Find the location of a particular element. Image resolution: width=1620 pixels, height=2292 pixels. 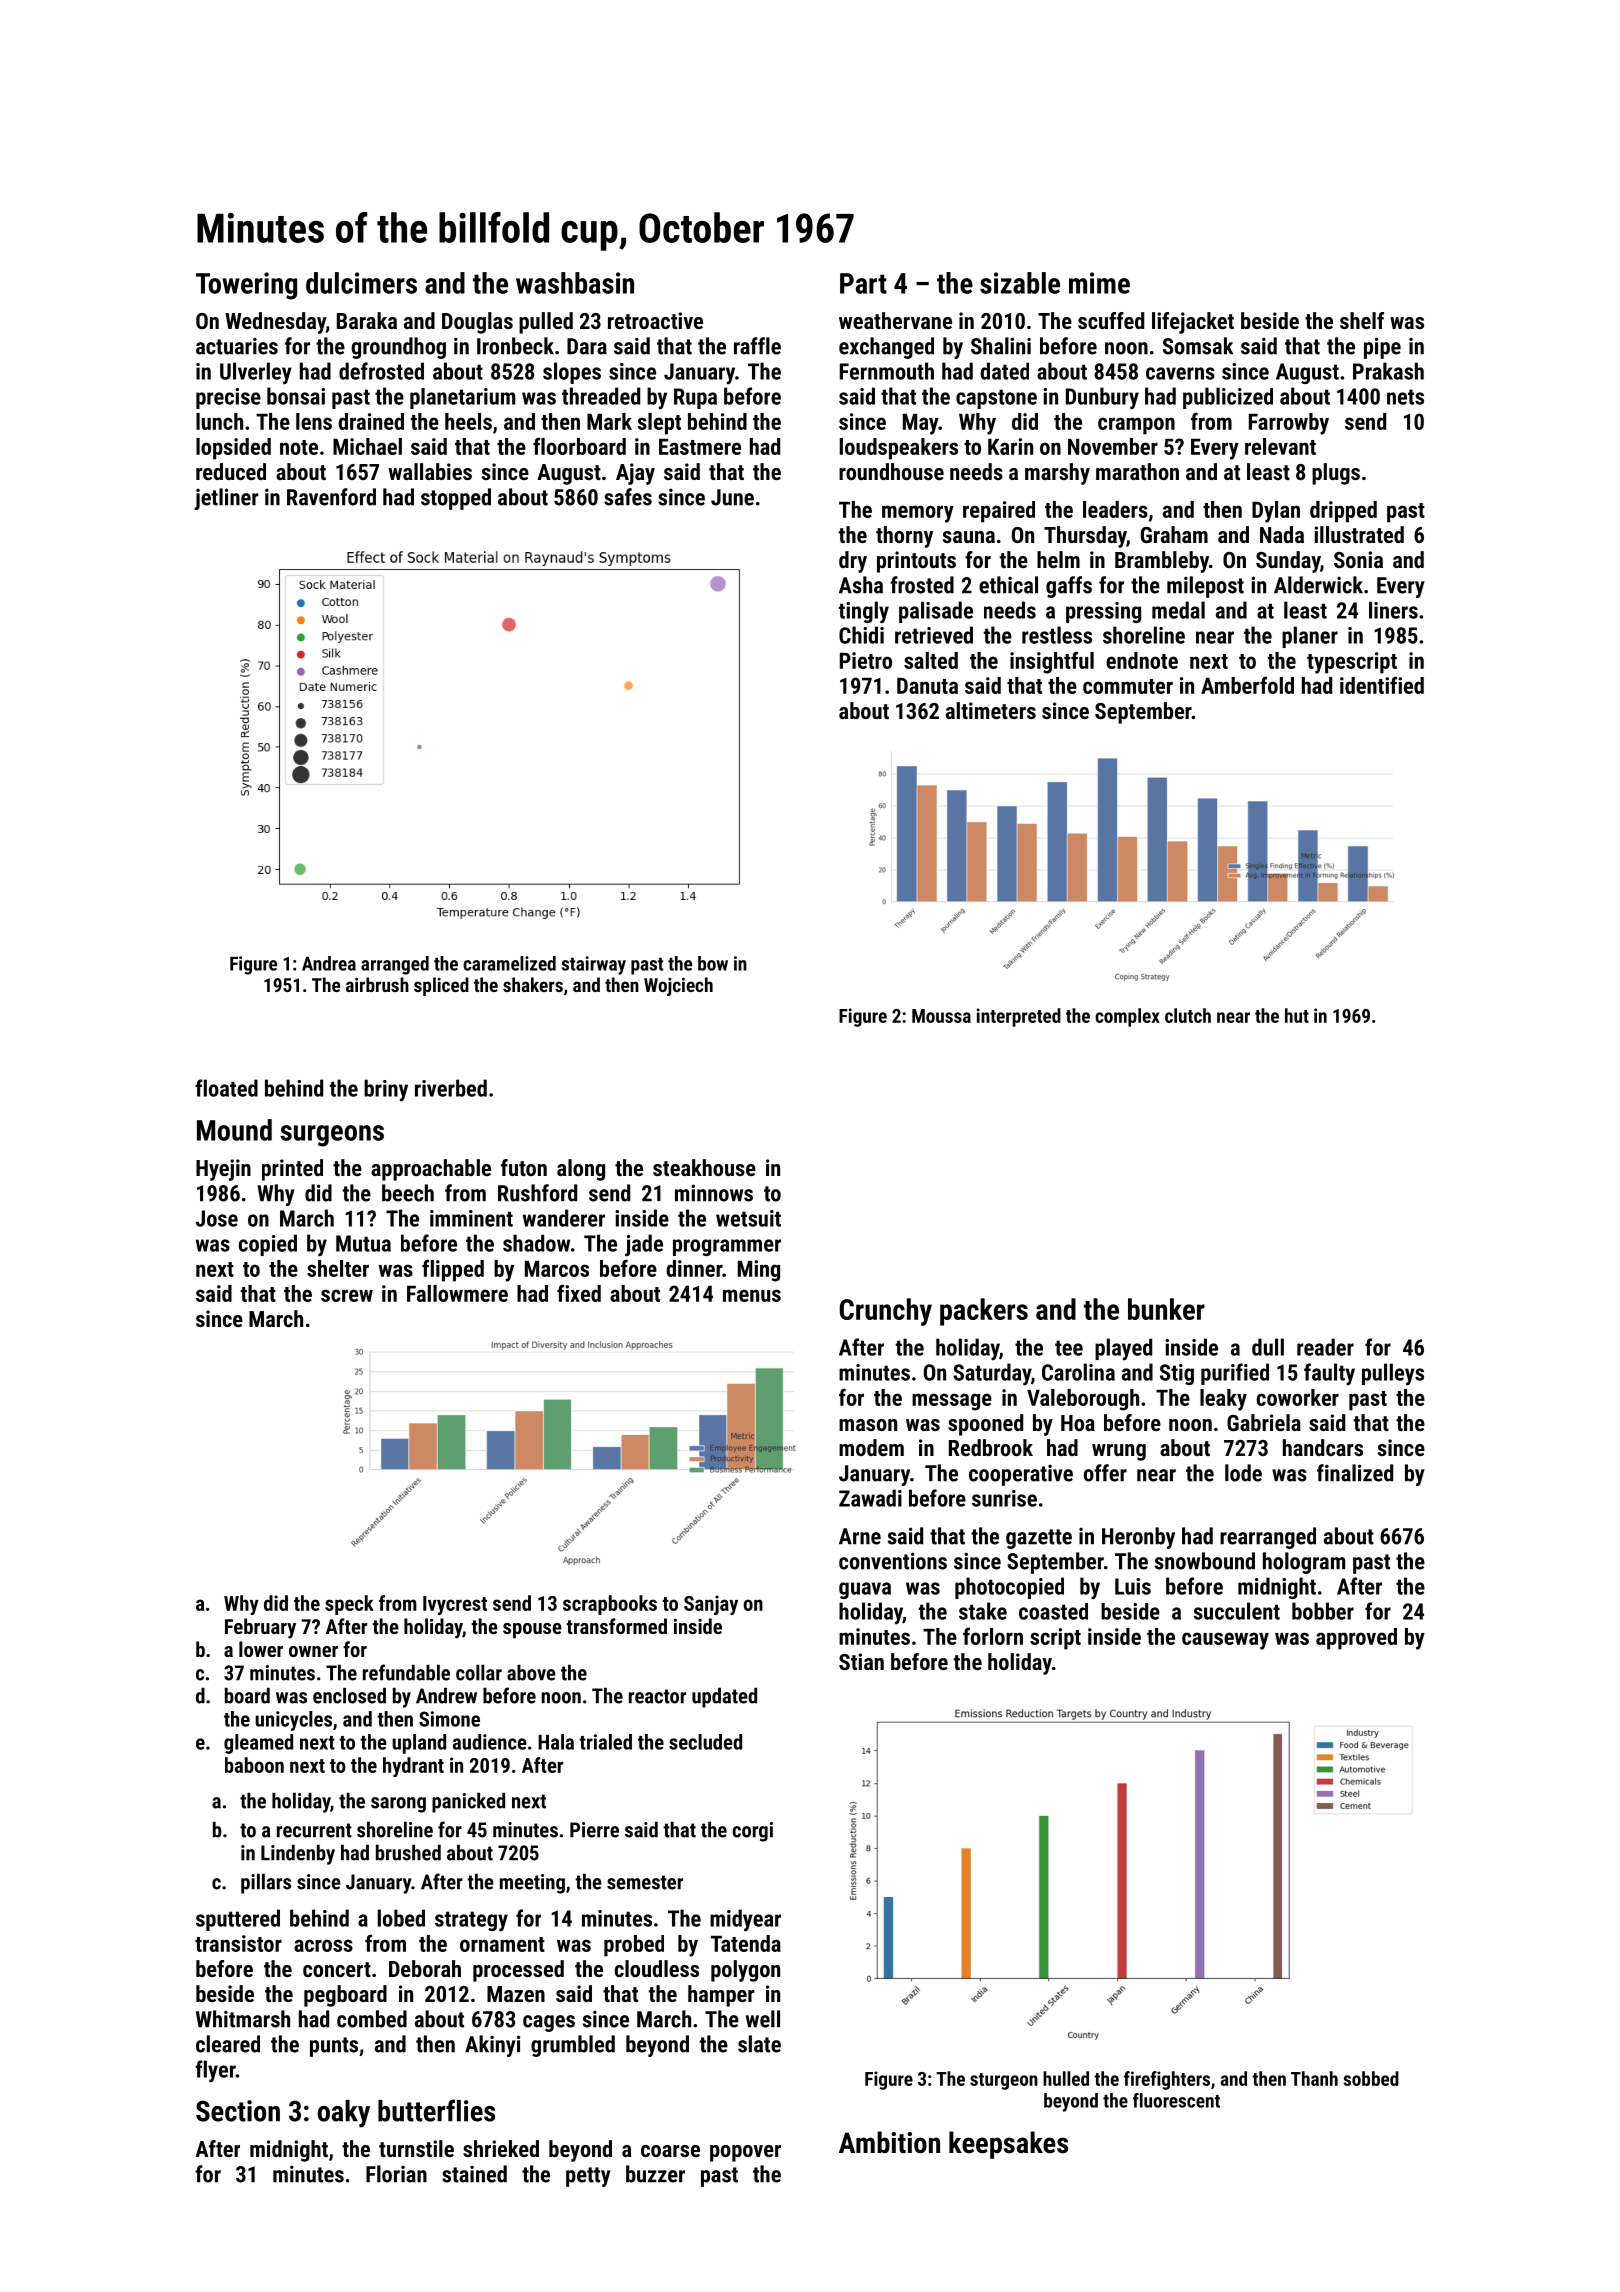

dry is located at coordinates (853, 562).
